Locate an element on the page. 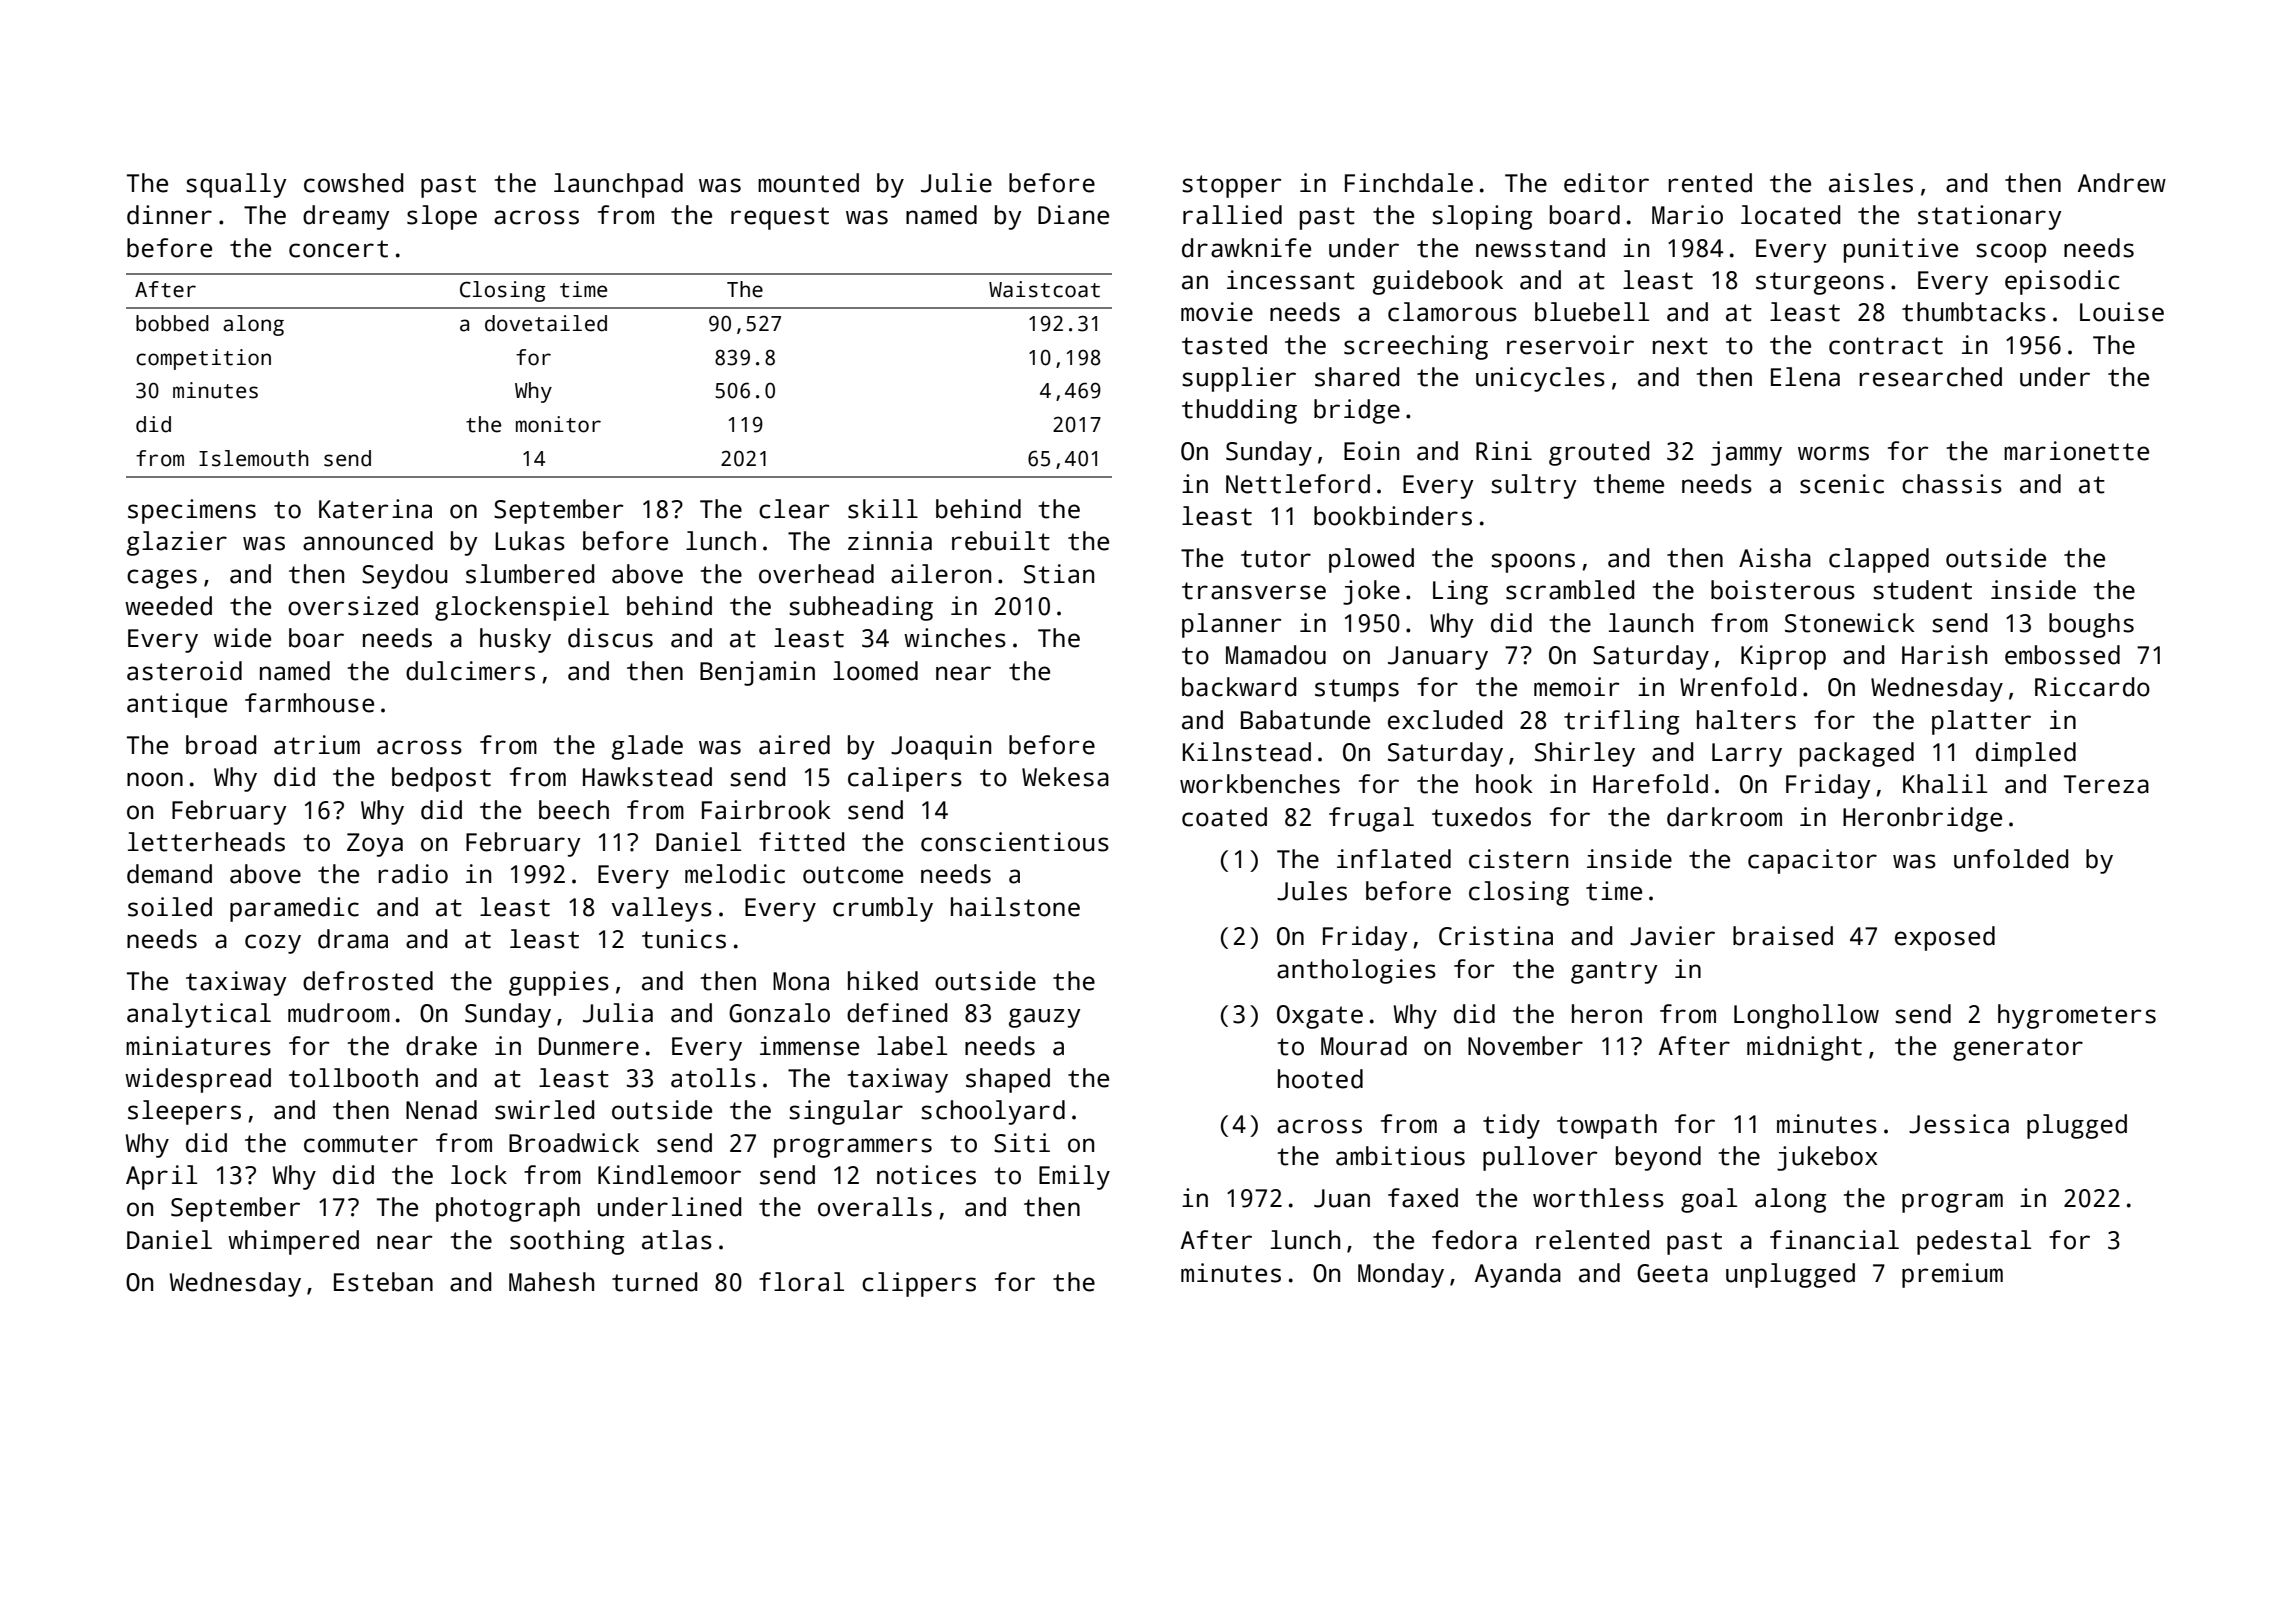 The image size is (2292, 1620). dovetailed is located at coordinates (546, 323).
